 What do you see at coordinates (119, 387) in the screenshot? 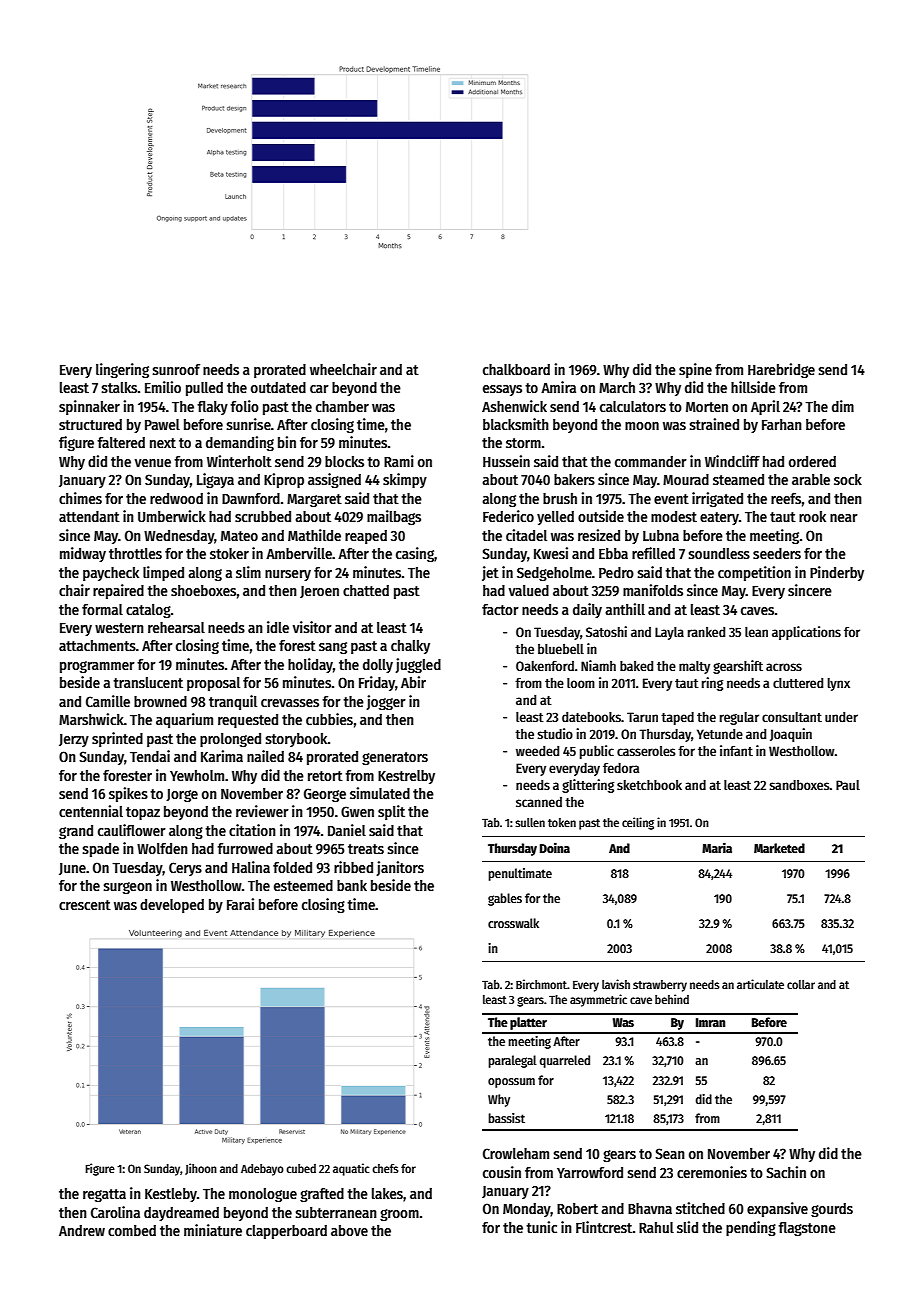
I see `stalks` at bounding box center [119, 387].
